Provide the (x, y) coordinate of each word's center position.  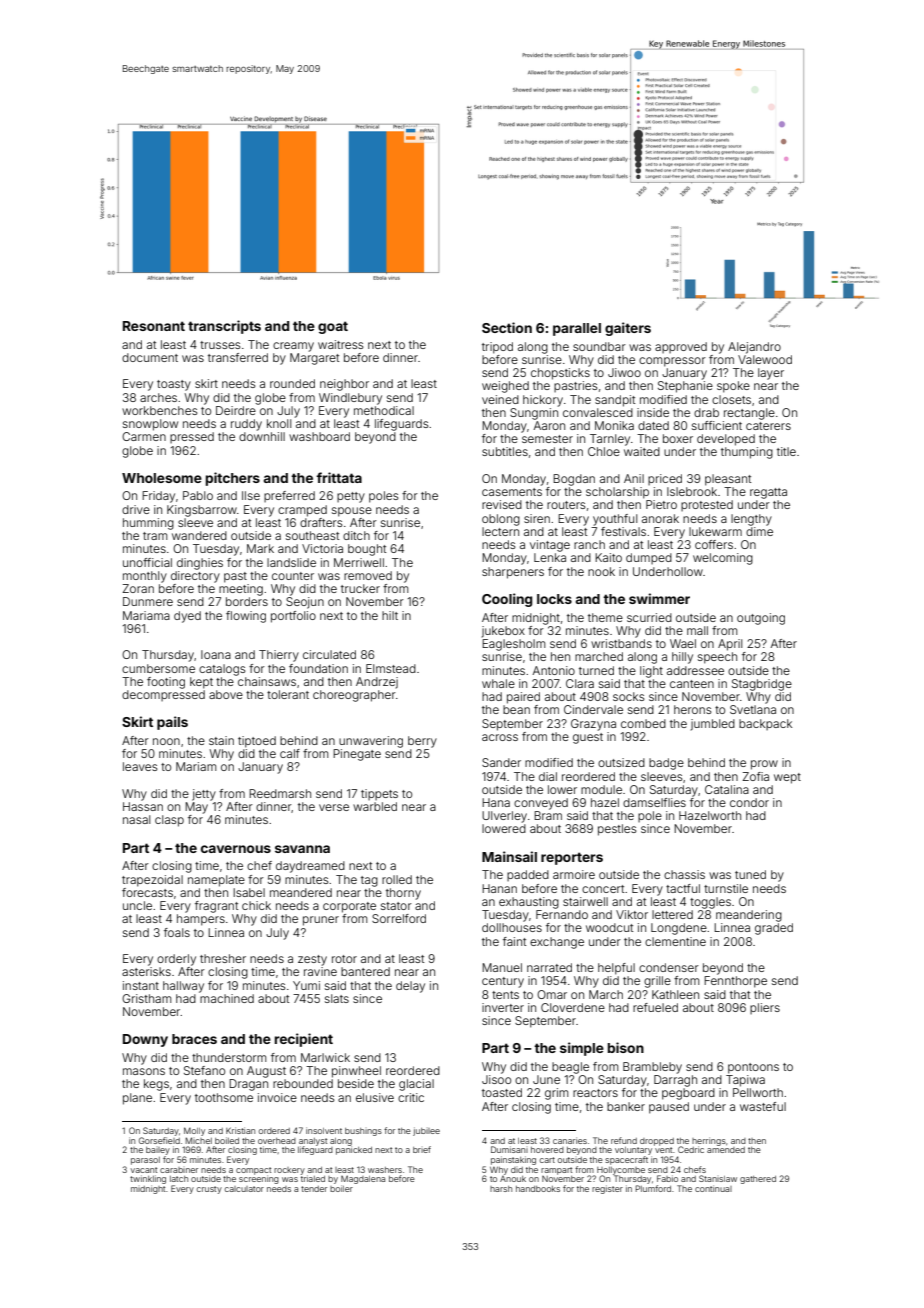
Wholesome (162, 478)
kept (201, 683)
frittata (339, 477)
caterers (768, 426)
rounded (292, 383)
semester (547, 439)
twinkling (148, 1179)
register (607, 1189)
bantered (365, 971)
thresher (223, 958)
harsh (501, 1189)
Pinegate (357, 755)
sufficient (717, 425)
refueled (655, 1007)
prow (764, 765)
